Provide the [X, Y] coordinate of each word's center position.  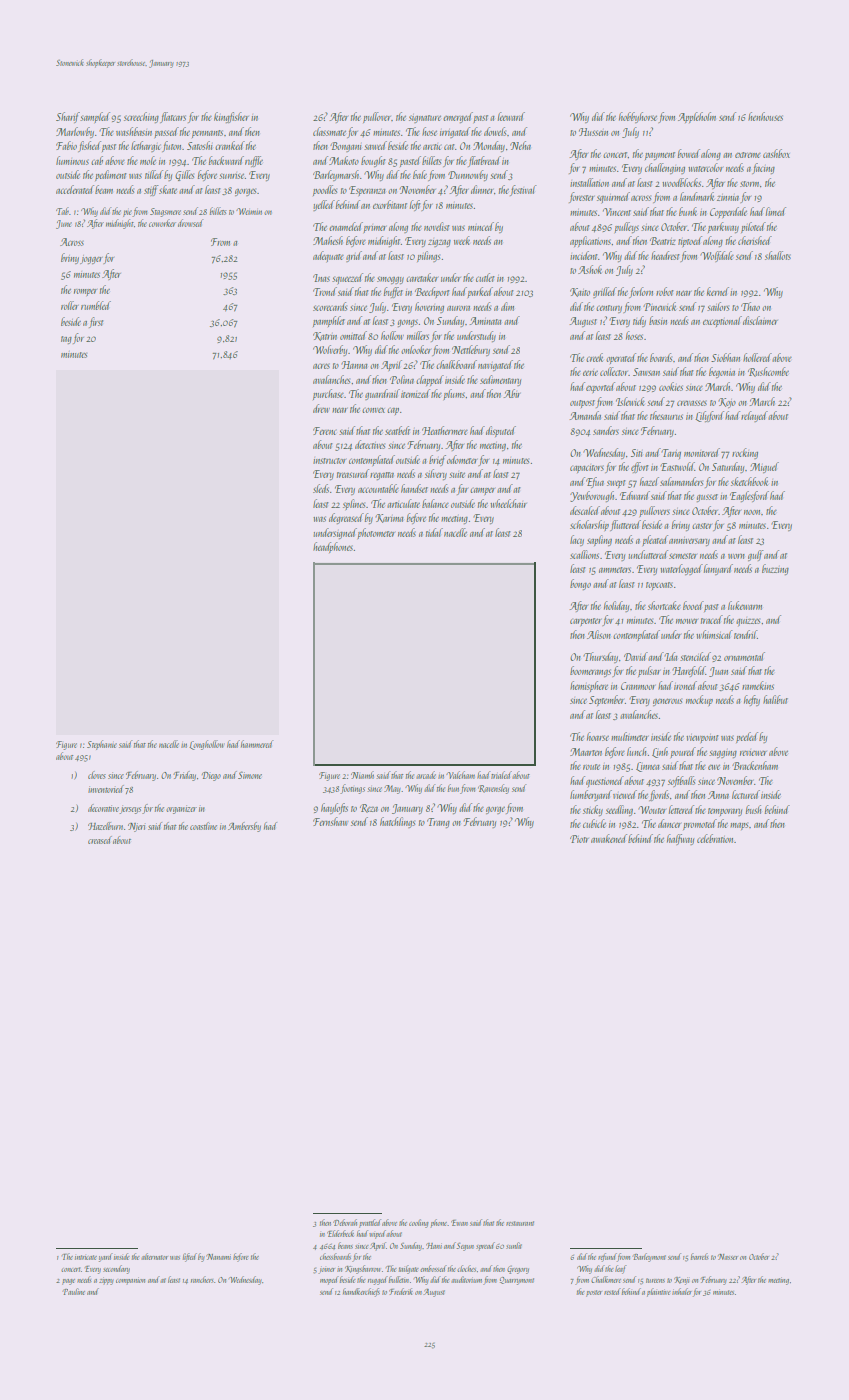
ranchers [202, 1279]
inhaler [682, 1291]
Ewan [459, 1223]
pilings [428, 256]
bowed [689, 153]
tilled [154, 174]
